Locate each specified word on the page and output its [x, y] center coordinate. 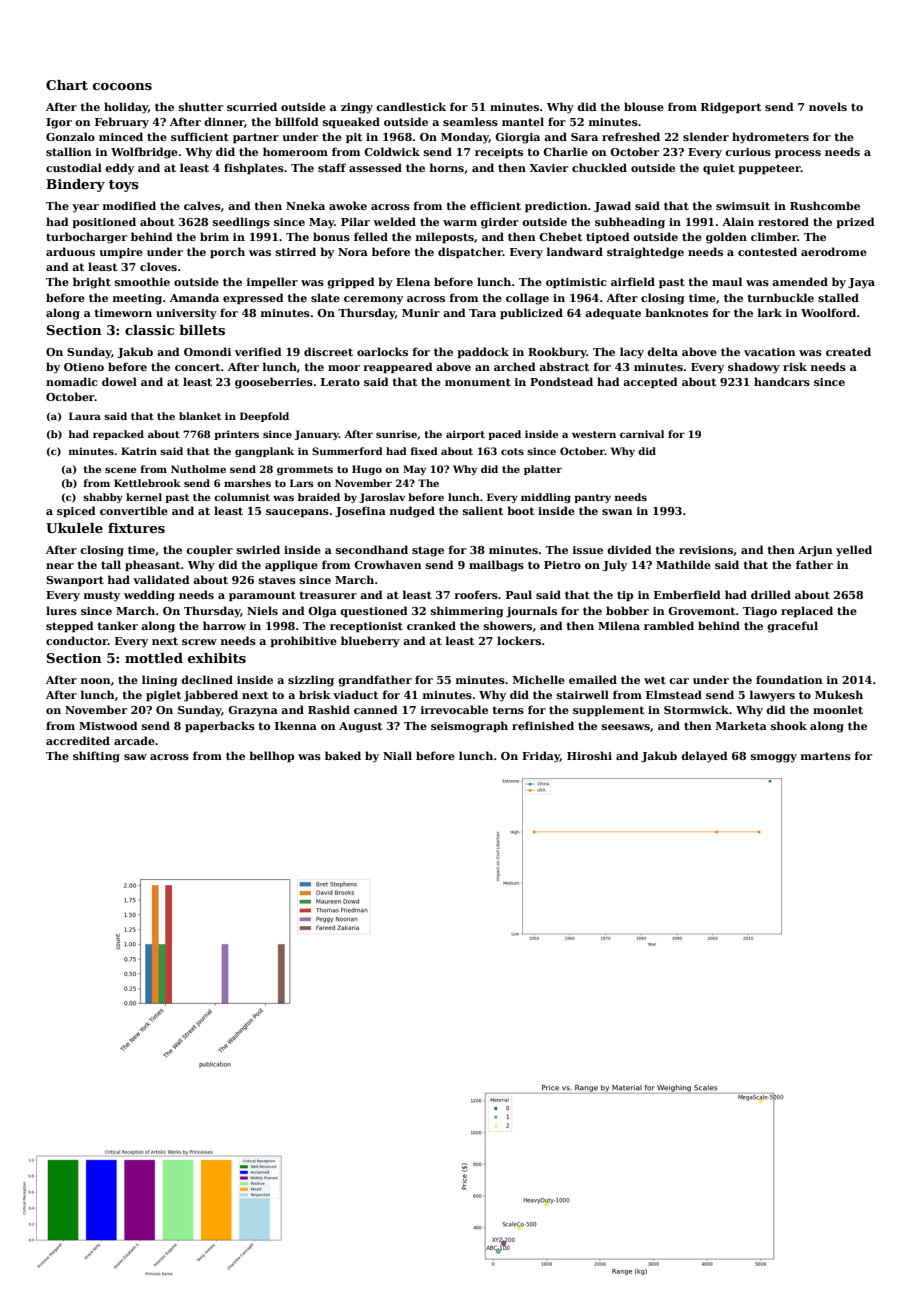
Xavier [549, 168]
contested [767, 251]
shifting [96, 757]
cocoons [122, 86]
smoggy [774, 758]
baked [343, 755]
